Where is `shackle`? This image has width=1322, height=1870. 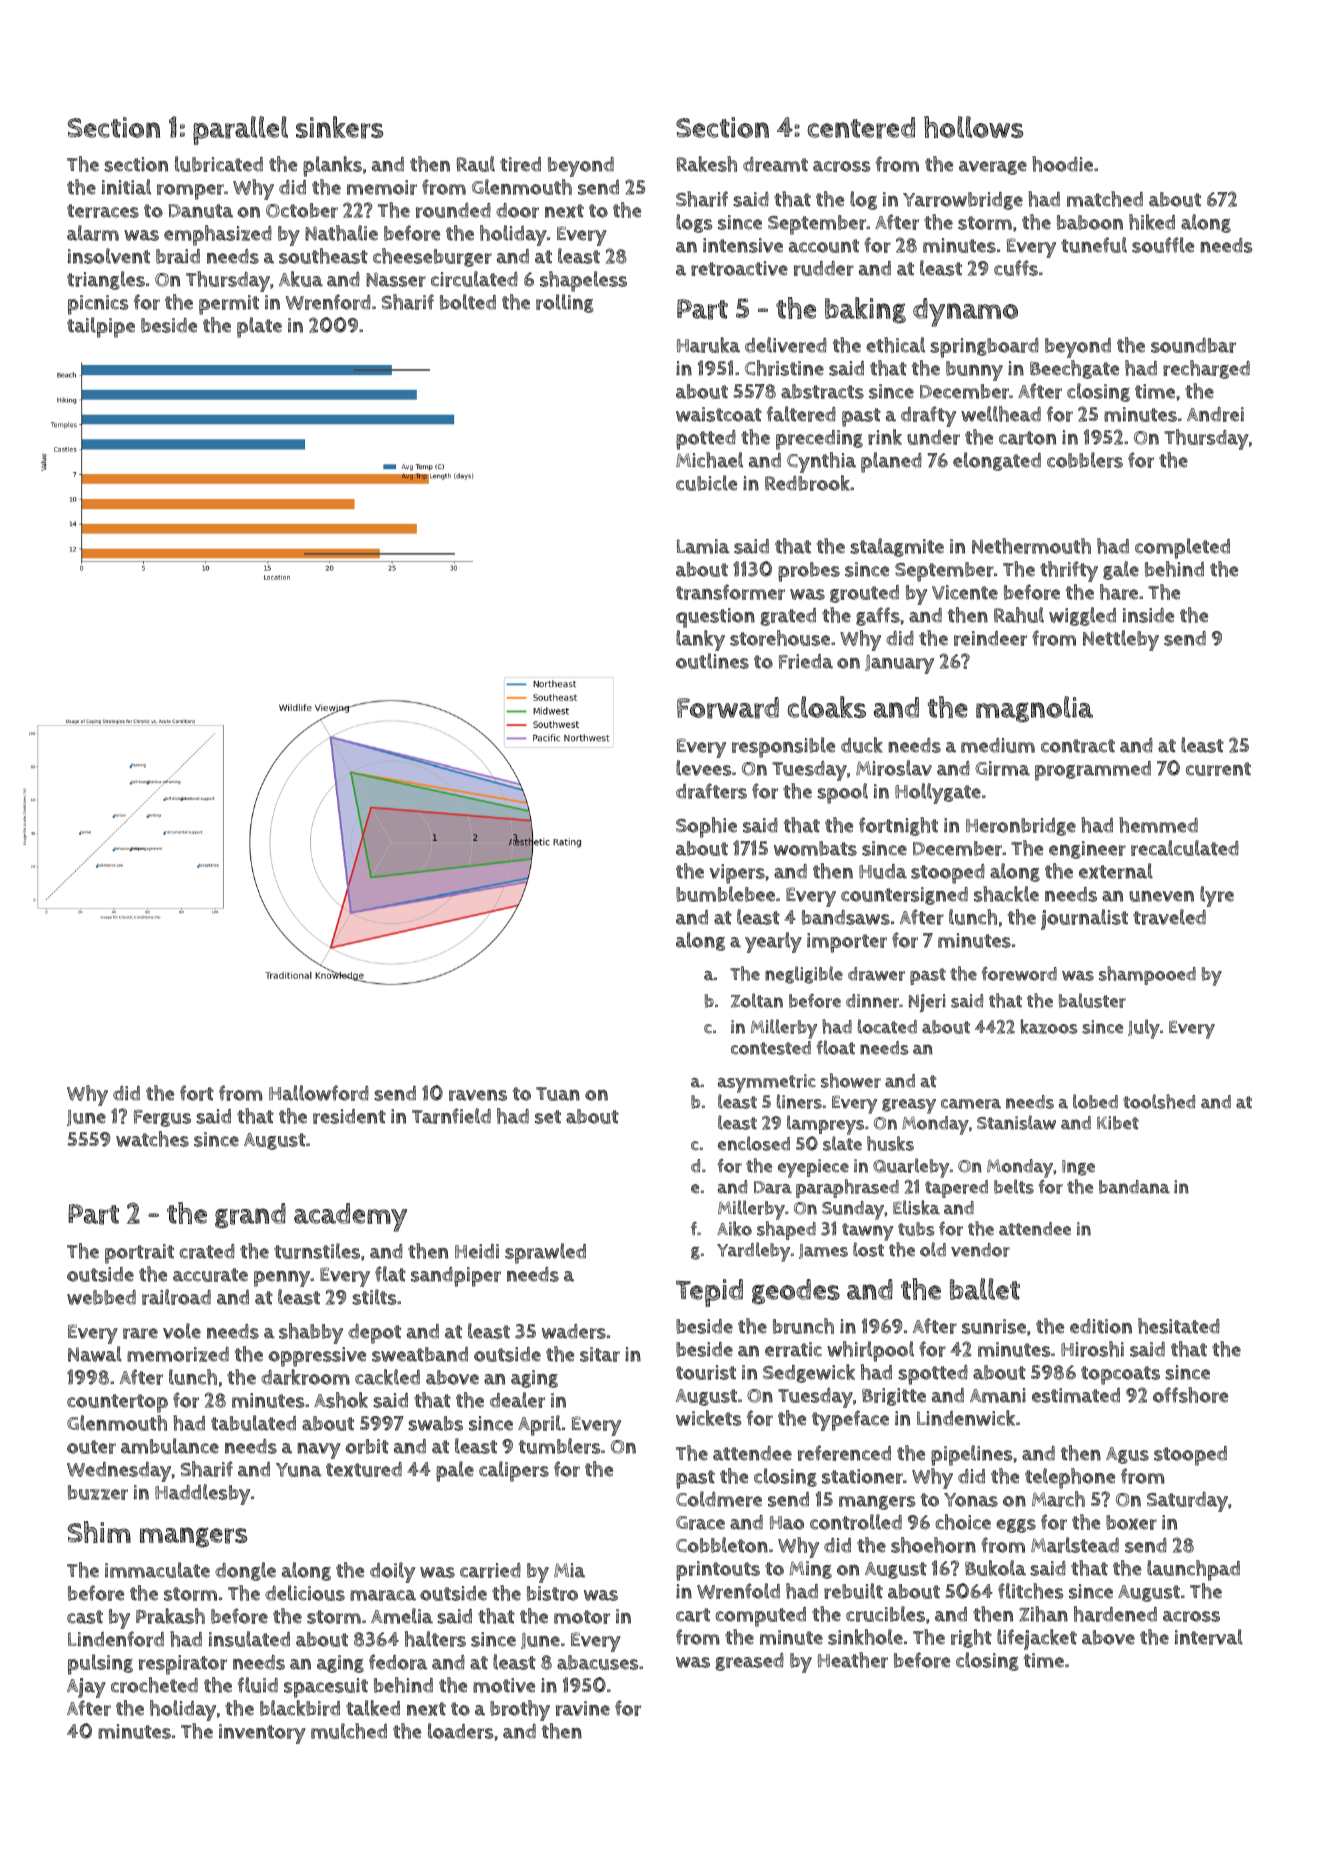 shackle is located at coordinates (1006, 894).
